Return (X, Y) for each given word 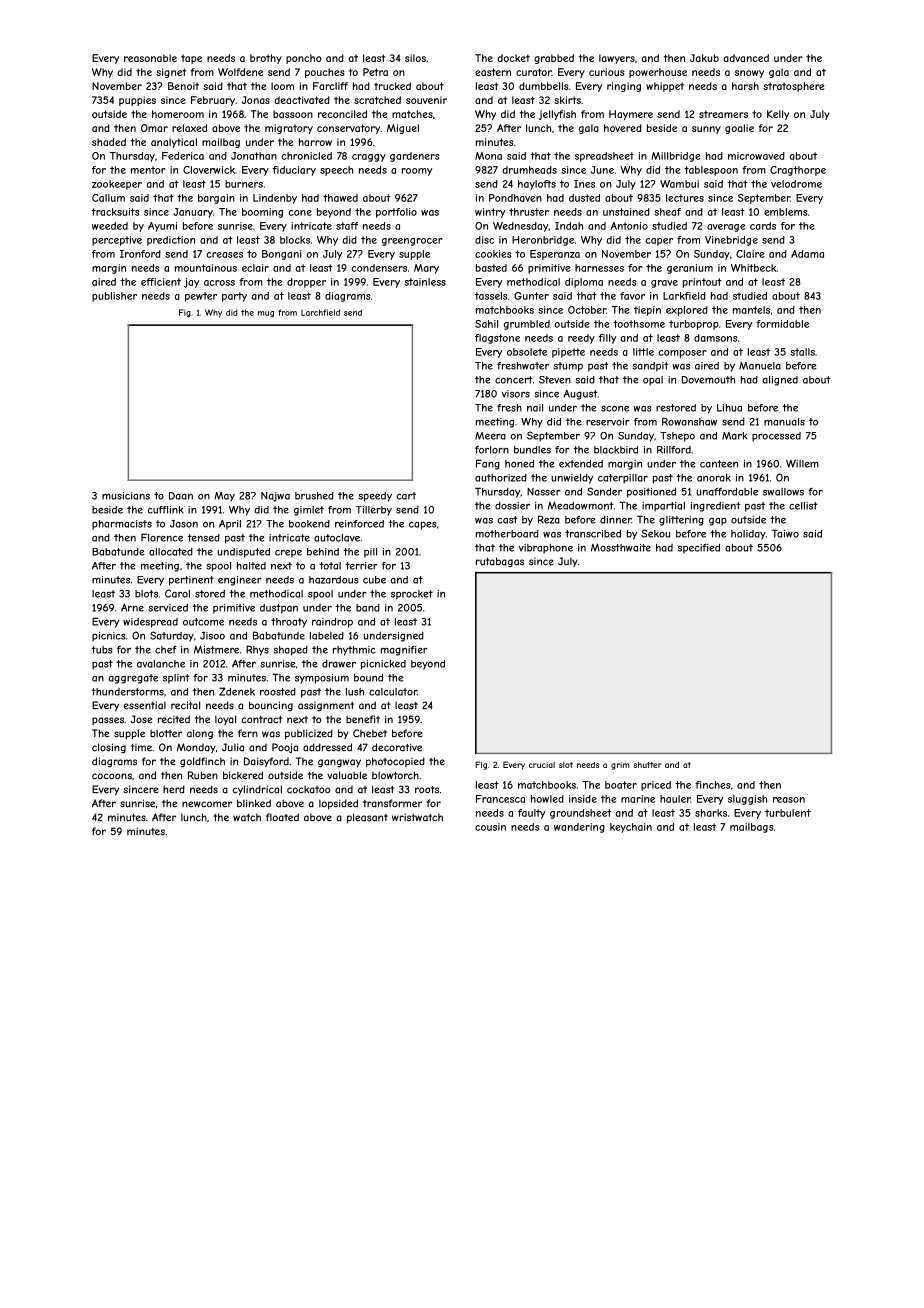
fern (248, 733)
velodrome (796, 184)
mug (266, 314)
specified (699, 549)
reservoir (608, 422)
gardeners (415, 157)
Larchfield (320, 312)
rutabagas (500, 562)
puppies (137, 101)
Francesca (500, 799)
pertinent (191, 581)
